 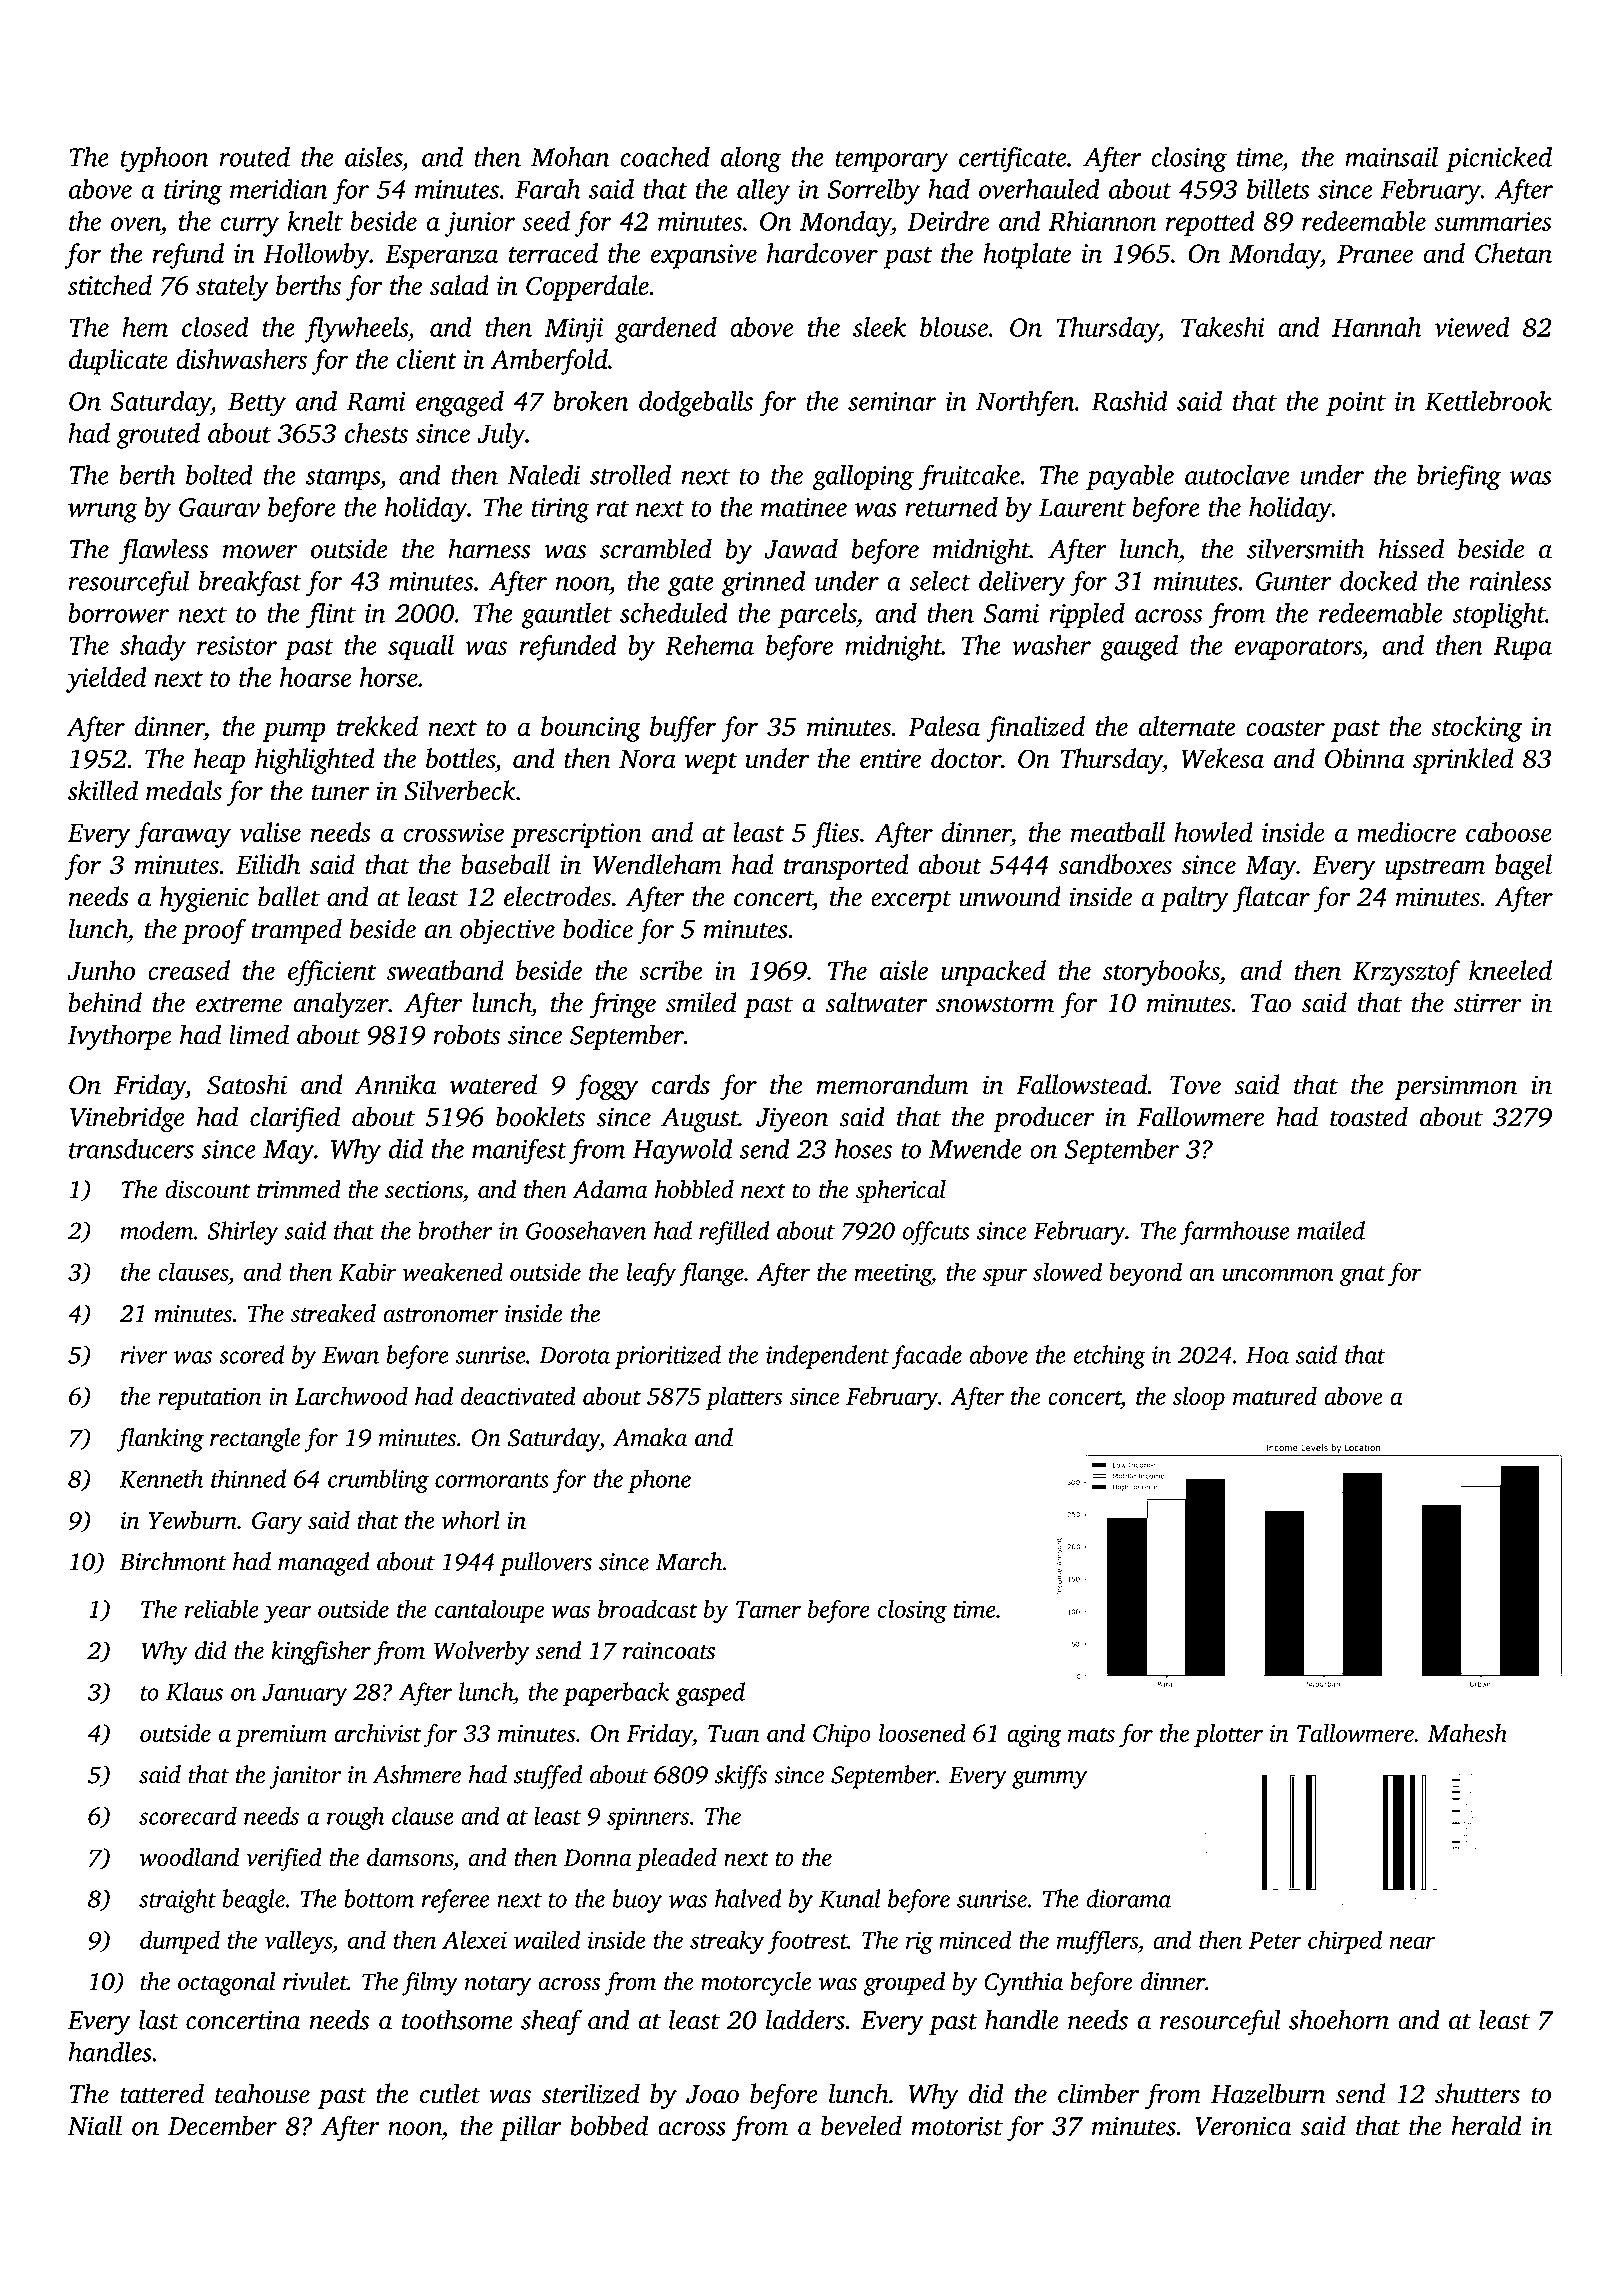 I want to click on tattered, so click(x=162, y=2093).
